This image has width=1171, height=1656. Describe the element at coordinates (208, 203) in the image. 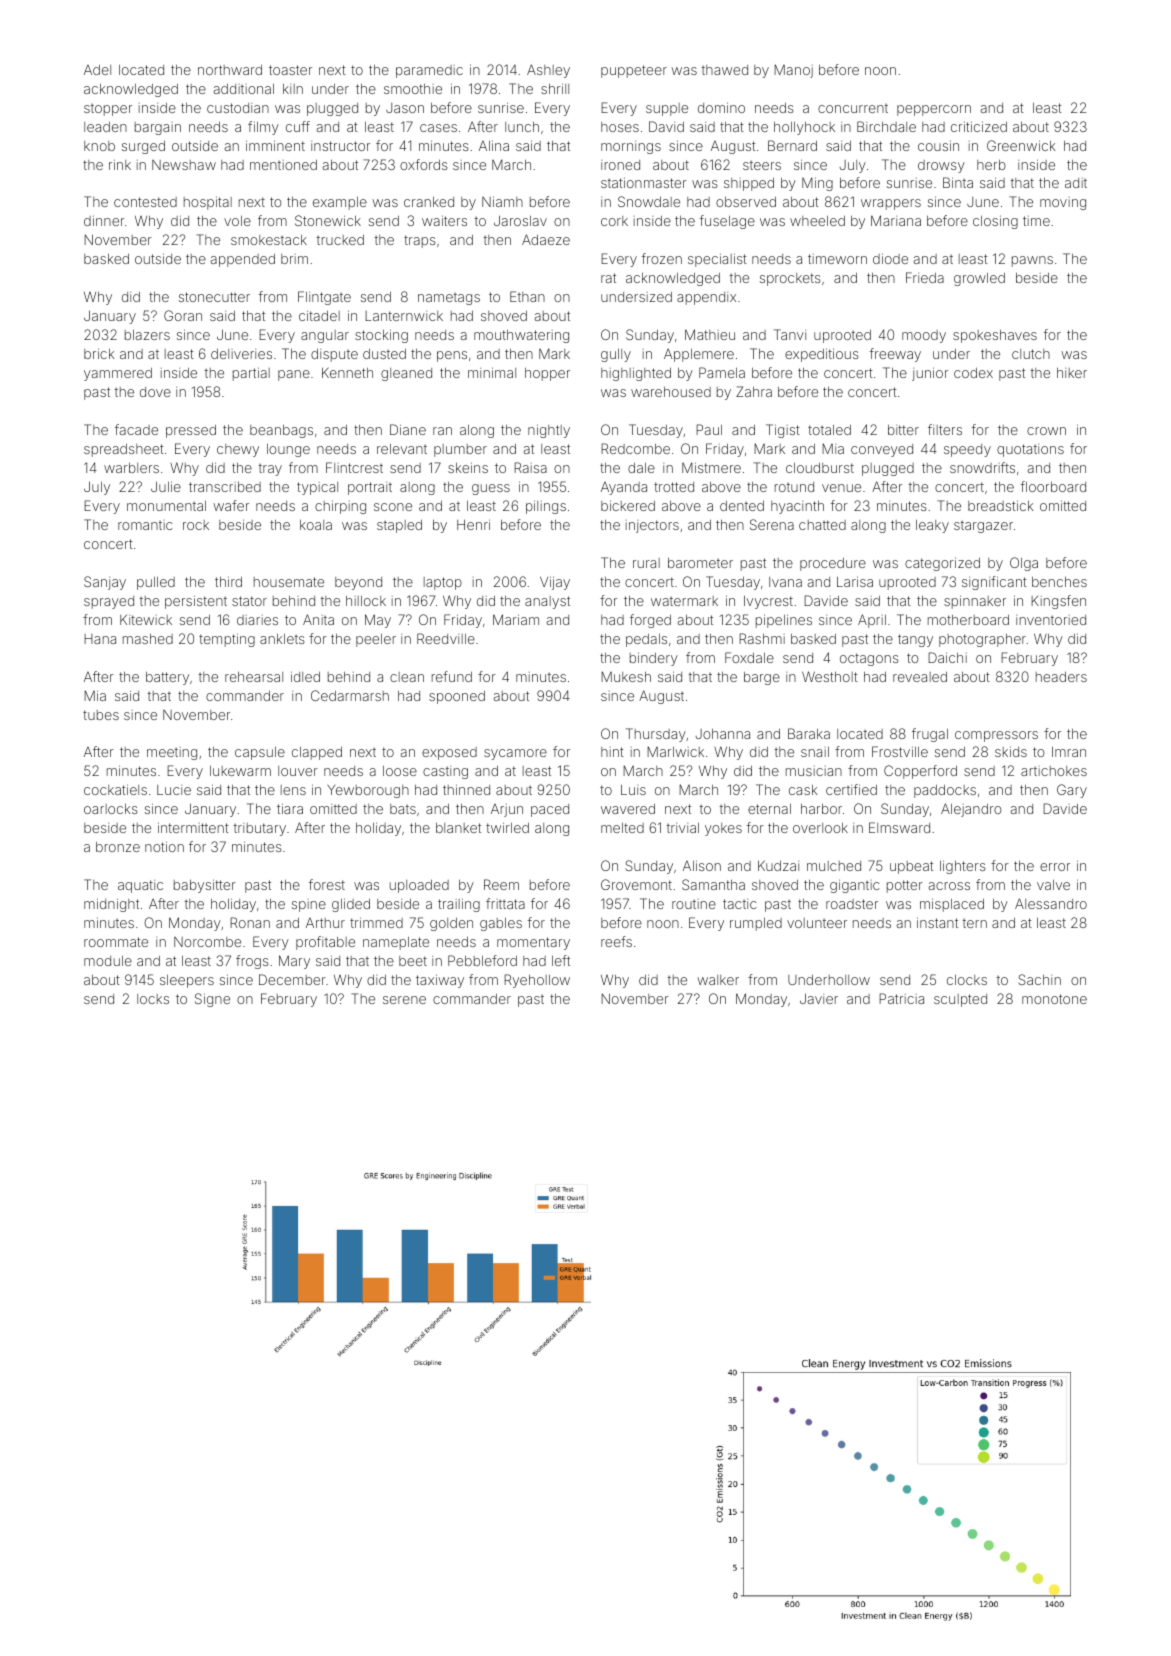

I see `hospital` at that location.
